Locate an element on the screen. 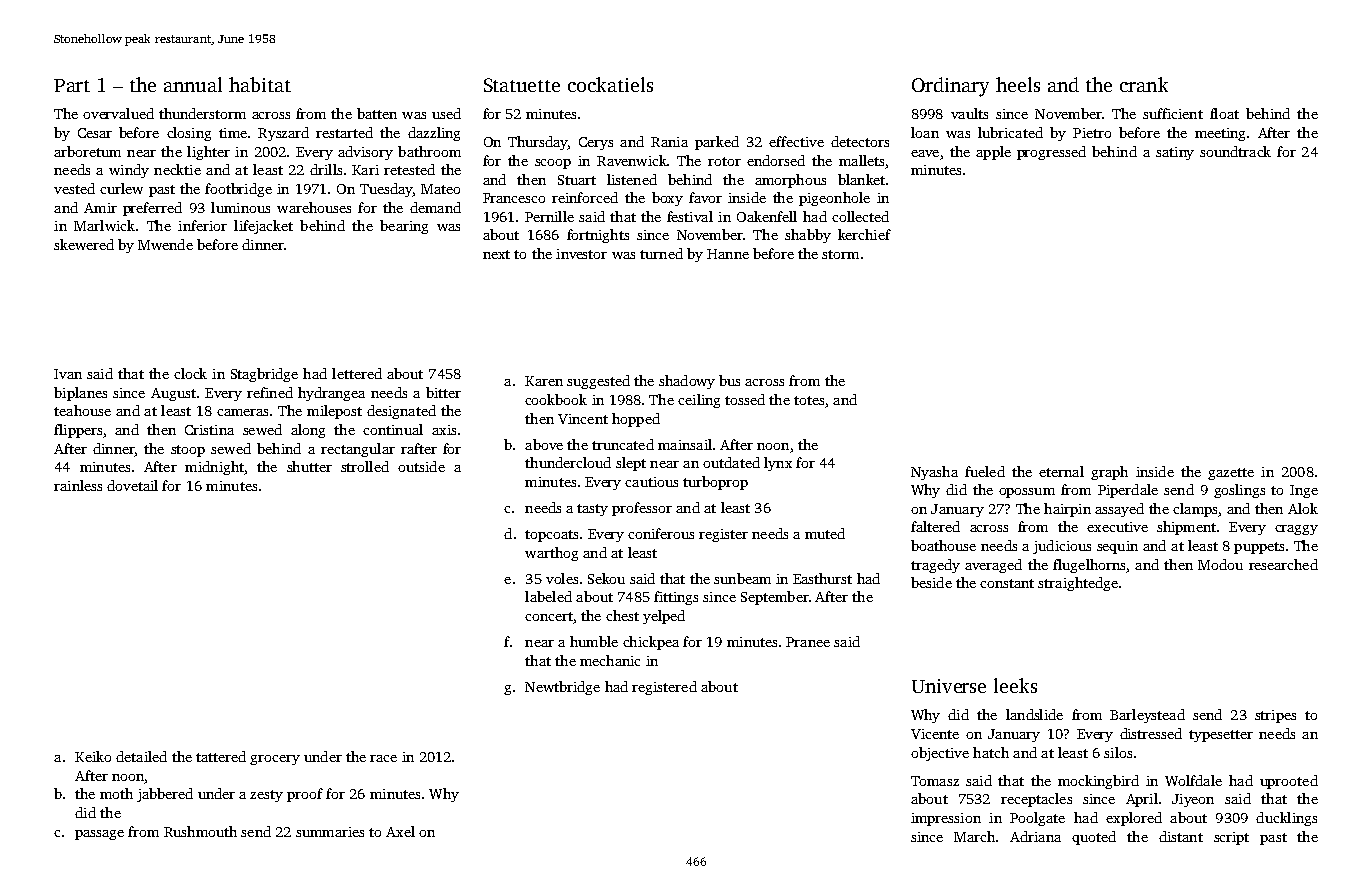 This screenshot has width=1372, height=887. annual is located at coordinates (193, 84).
